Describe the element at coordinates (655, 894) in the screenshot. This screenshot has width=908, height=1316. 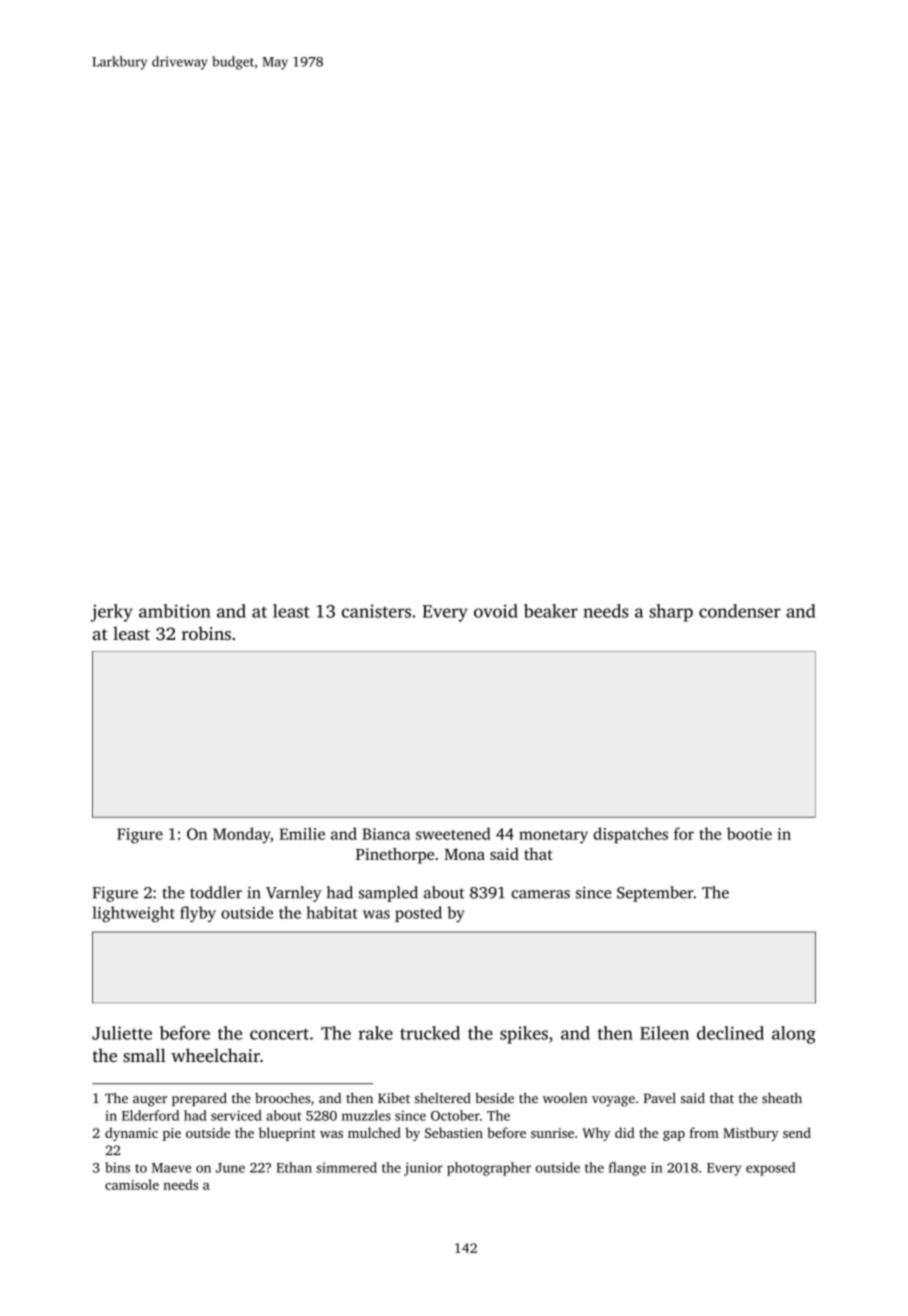
I see `September` at that location.
